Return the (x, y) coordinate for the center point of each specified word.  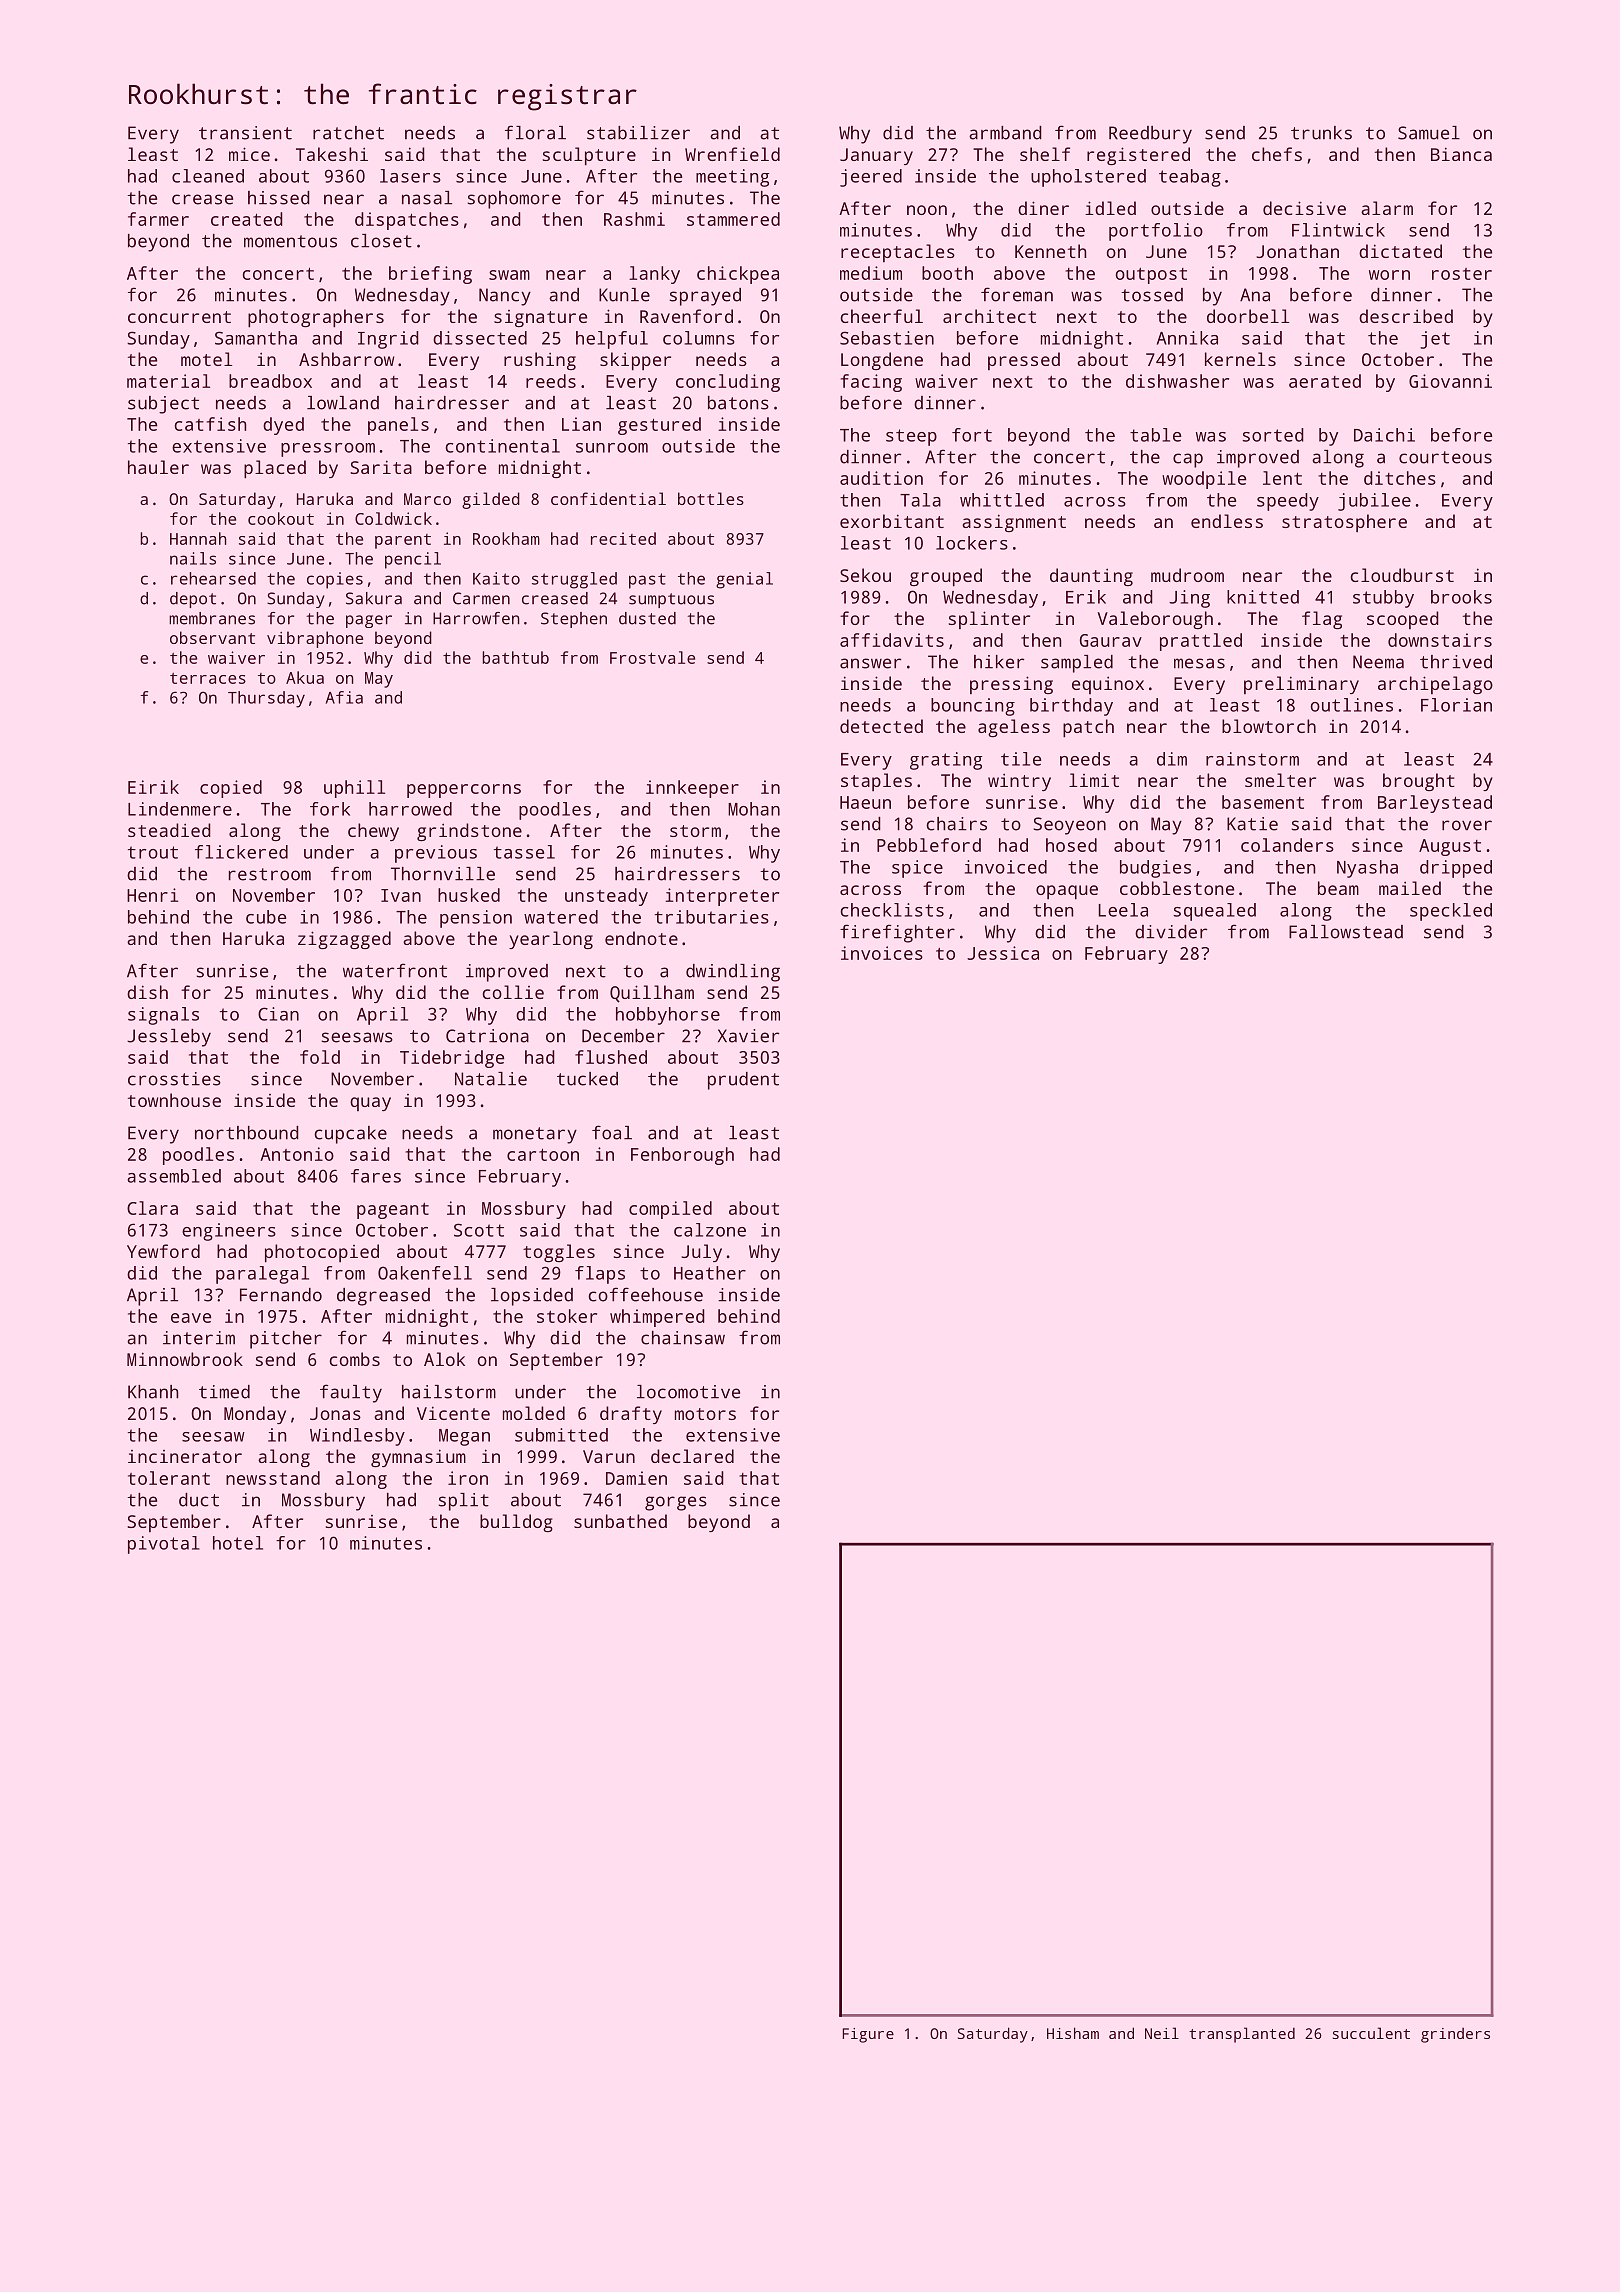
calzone (710, 1230)
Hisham (1073, 2033)
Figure (868, 2035)
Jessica (1003, 953)
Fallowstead (1346, 932)
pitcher (286, 1340)
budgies (1155, 869)
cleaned (208, 176)
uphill (354, 789)
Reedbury (1150, 135)
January (876, 156)
